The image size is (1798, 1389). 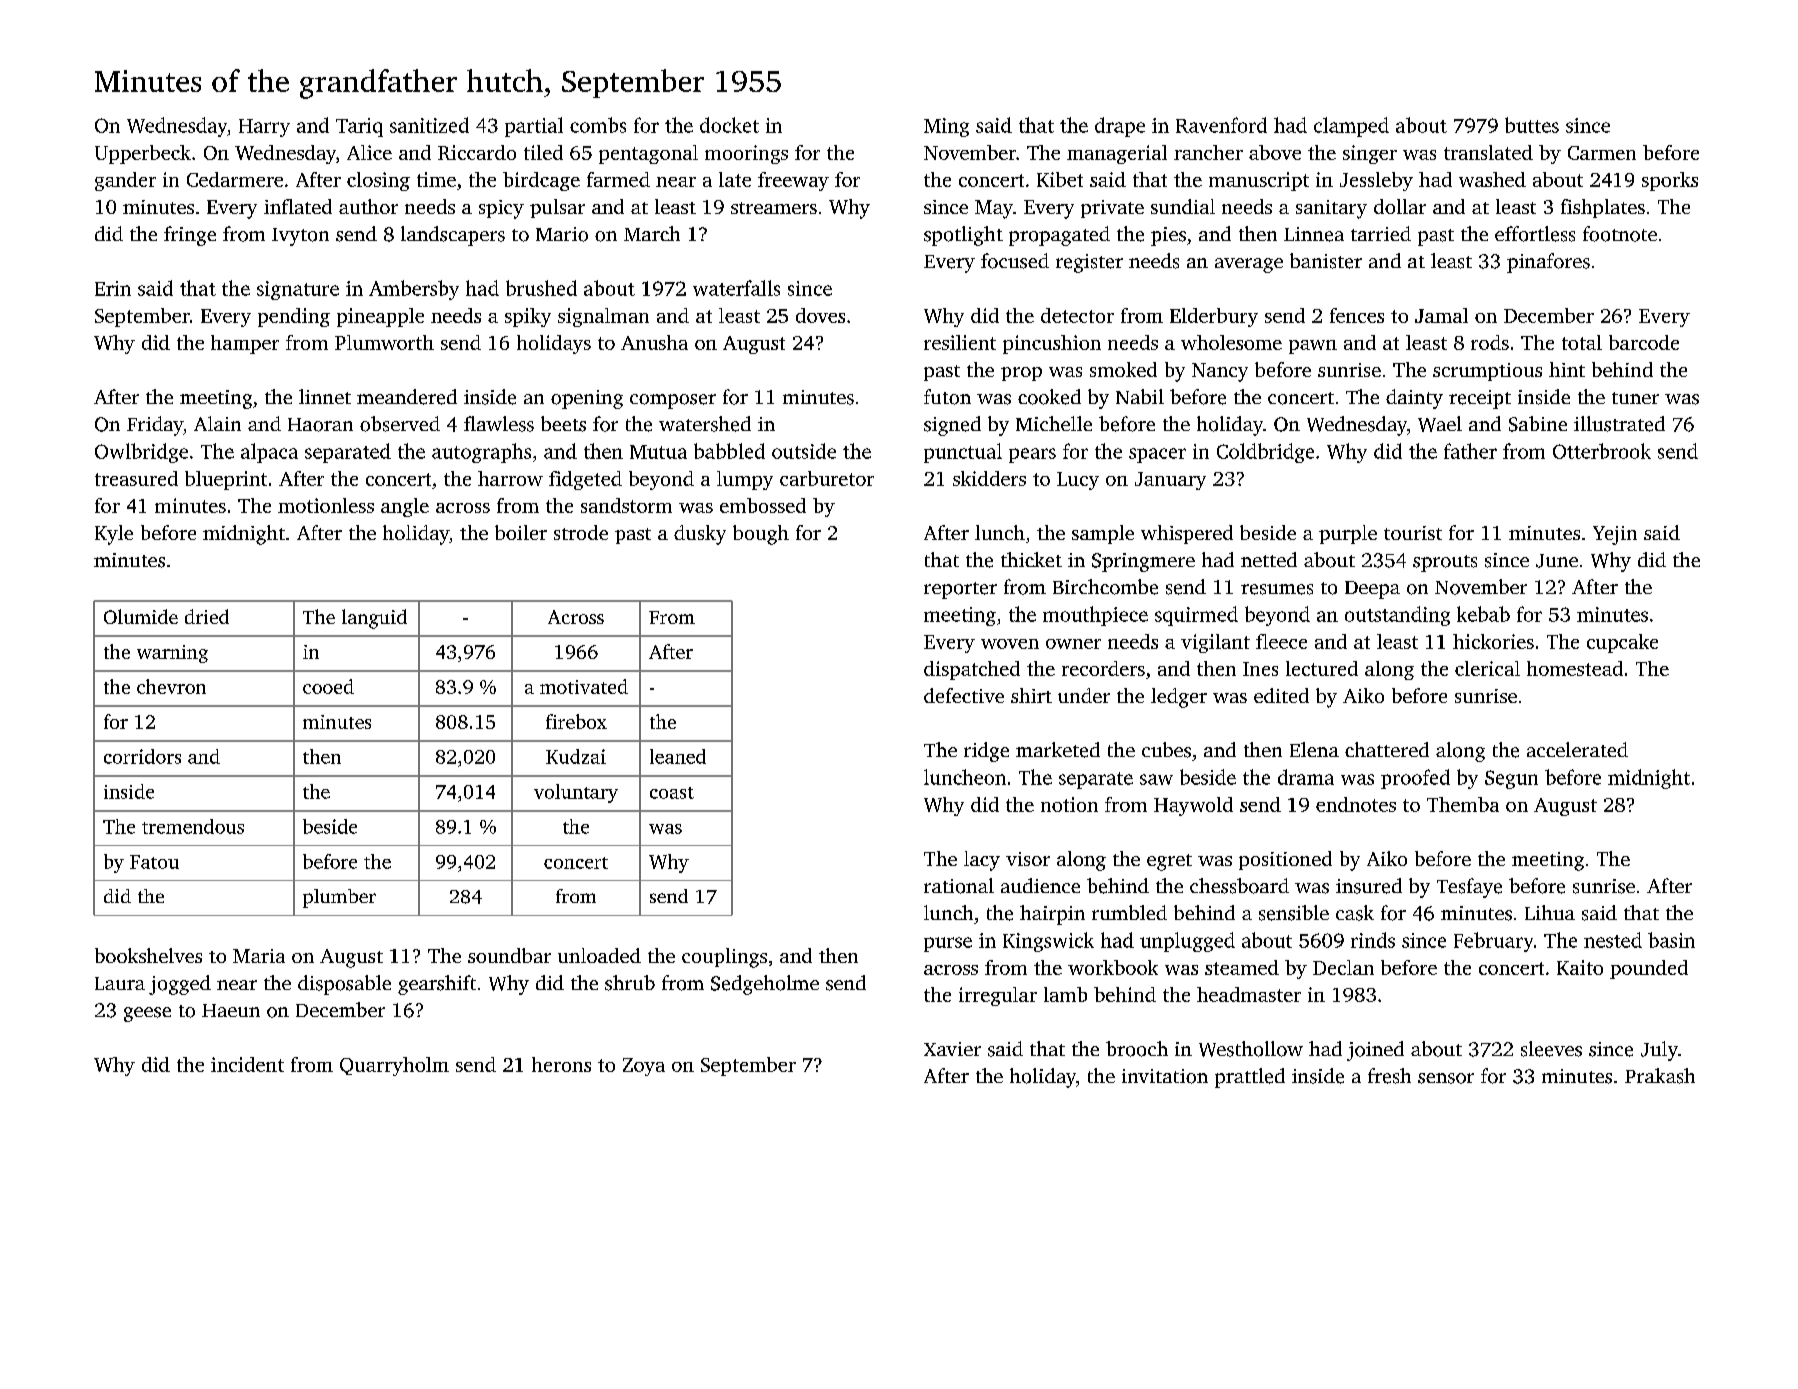 I want to click on signed, so click(x=952, y=426).
